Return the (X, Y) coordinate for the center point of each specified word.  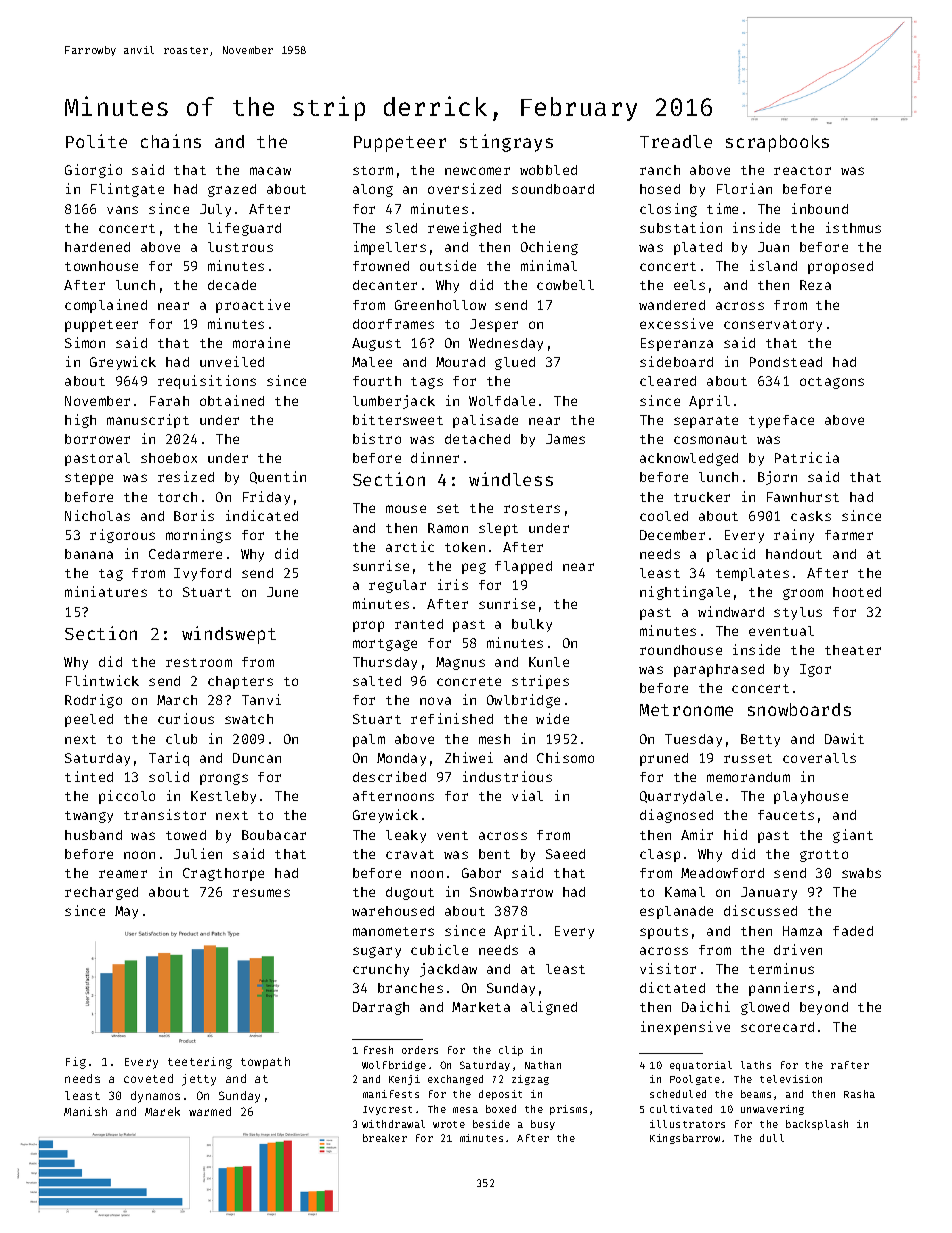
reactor (802, 170)
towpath (265, 1063)
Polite (96, 141)
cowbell (565, 285)
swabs (861, 873)
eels (689, 285)
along (373, 190)
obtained (232, 400)
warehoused (393, 911)
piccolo (127, 797)
